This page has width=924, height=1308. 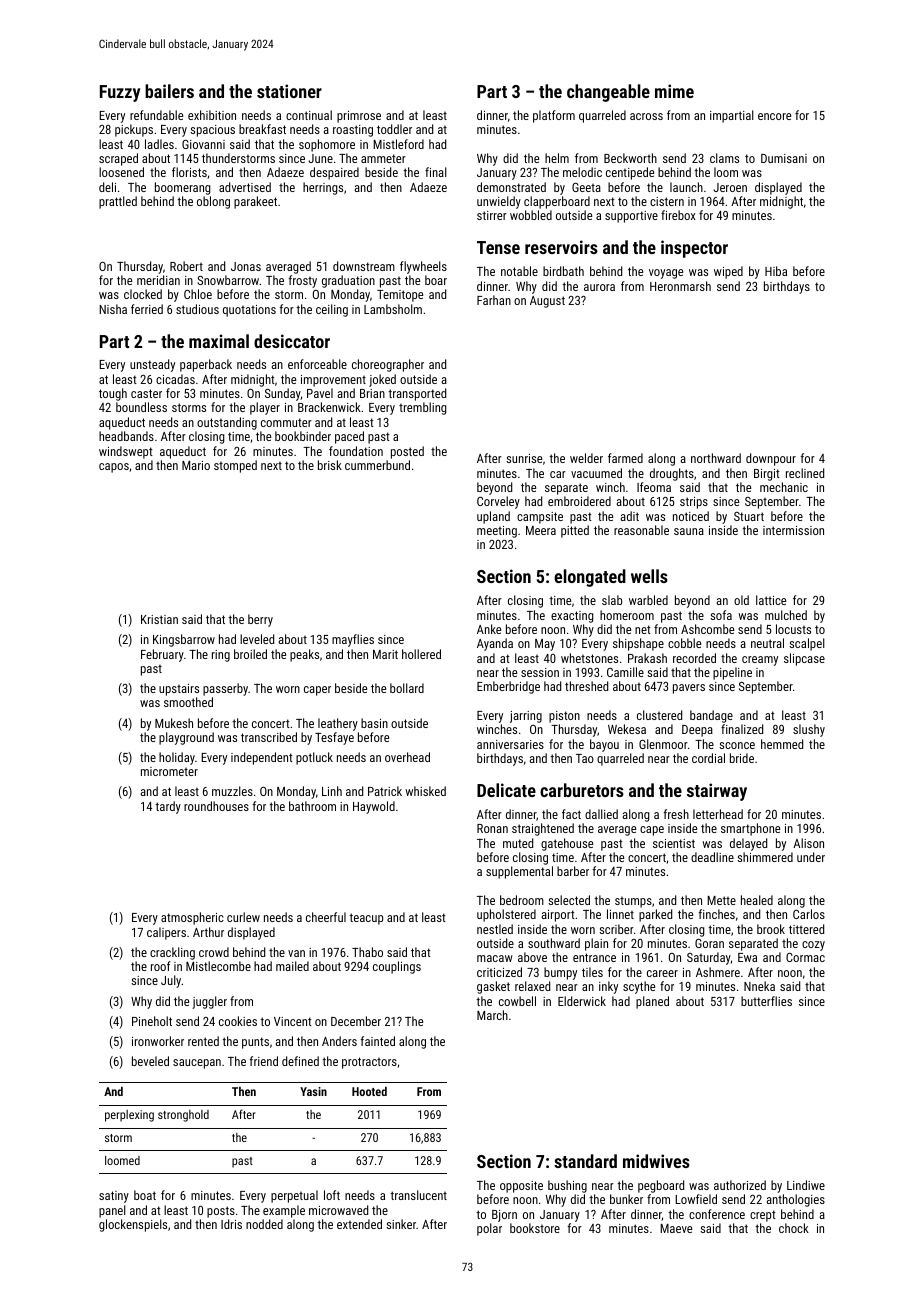 What do you see at coordinates (535, 1228) in the page?
I see `bookstore` at bounding box center [535, 1228].
